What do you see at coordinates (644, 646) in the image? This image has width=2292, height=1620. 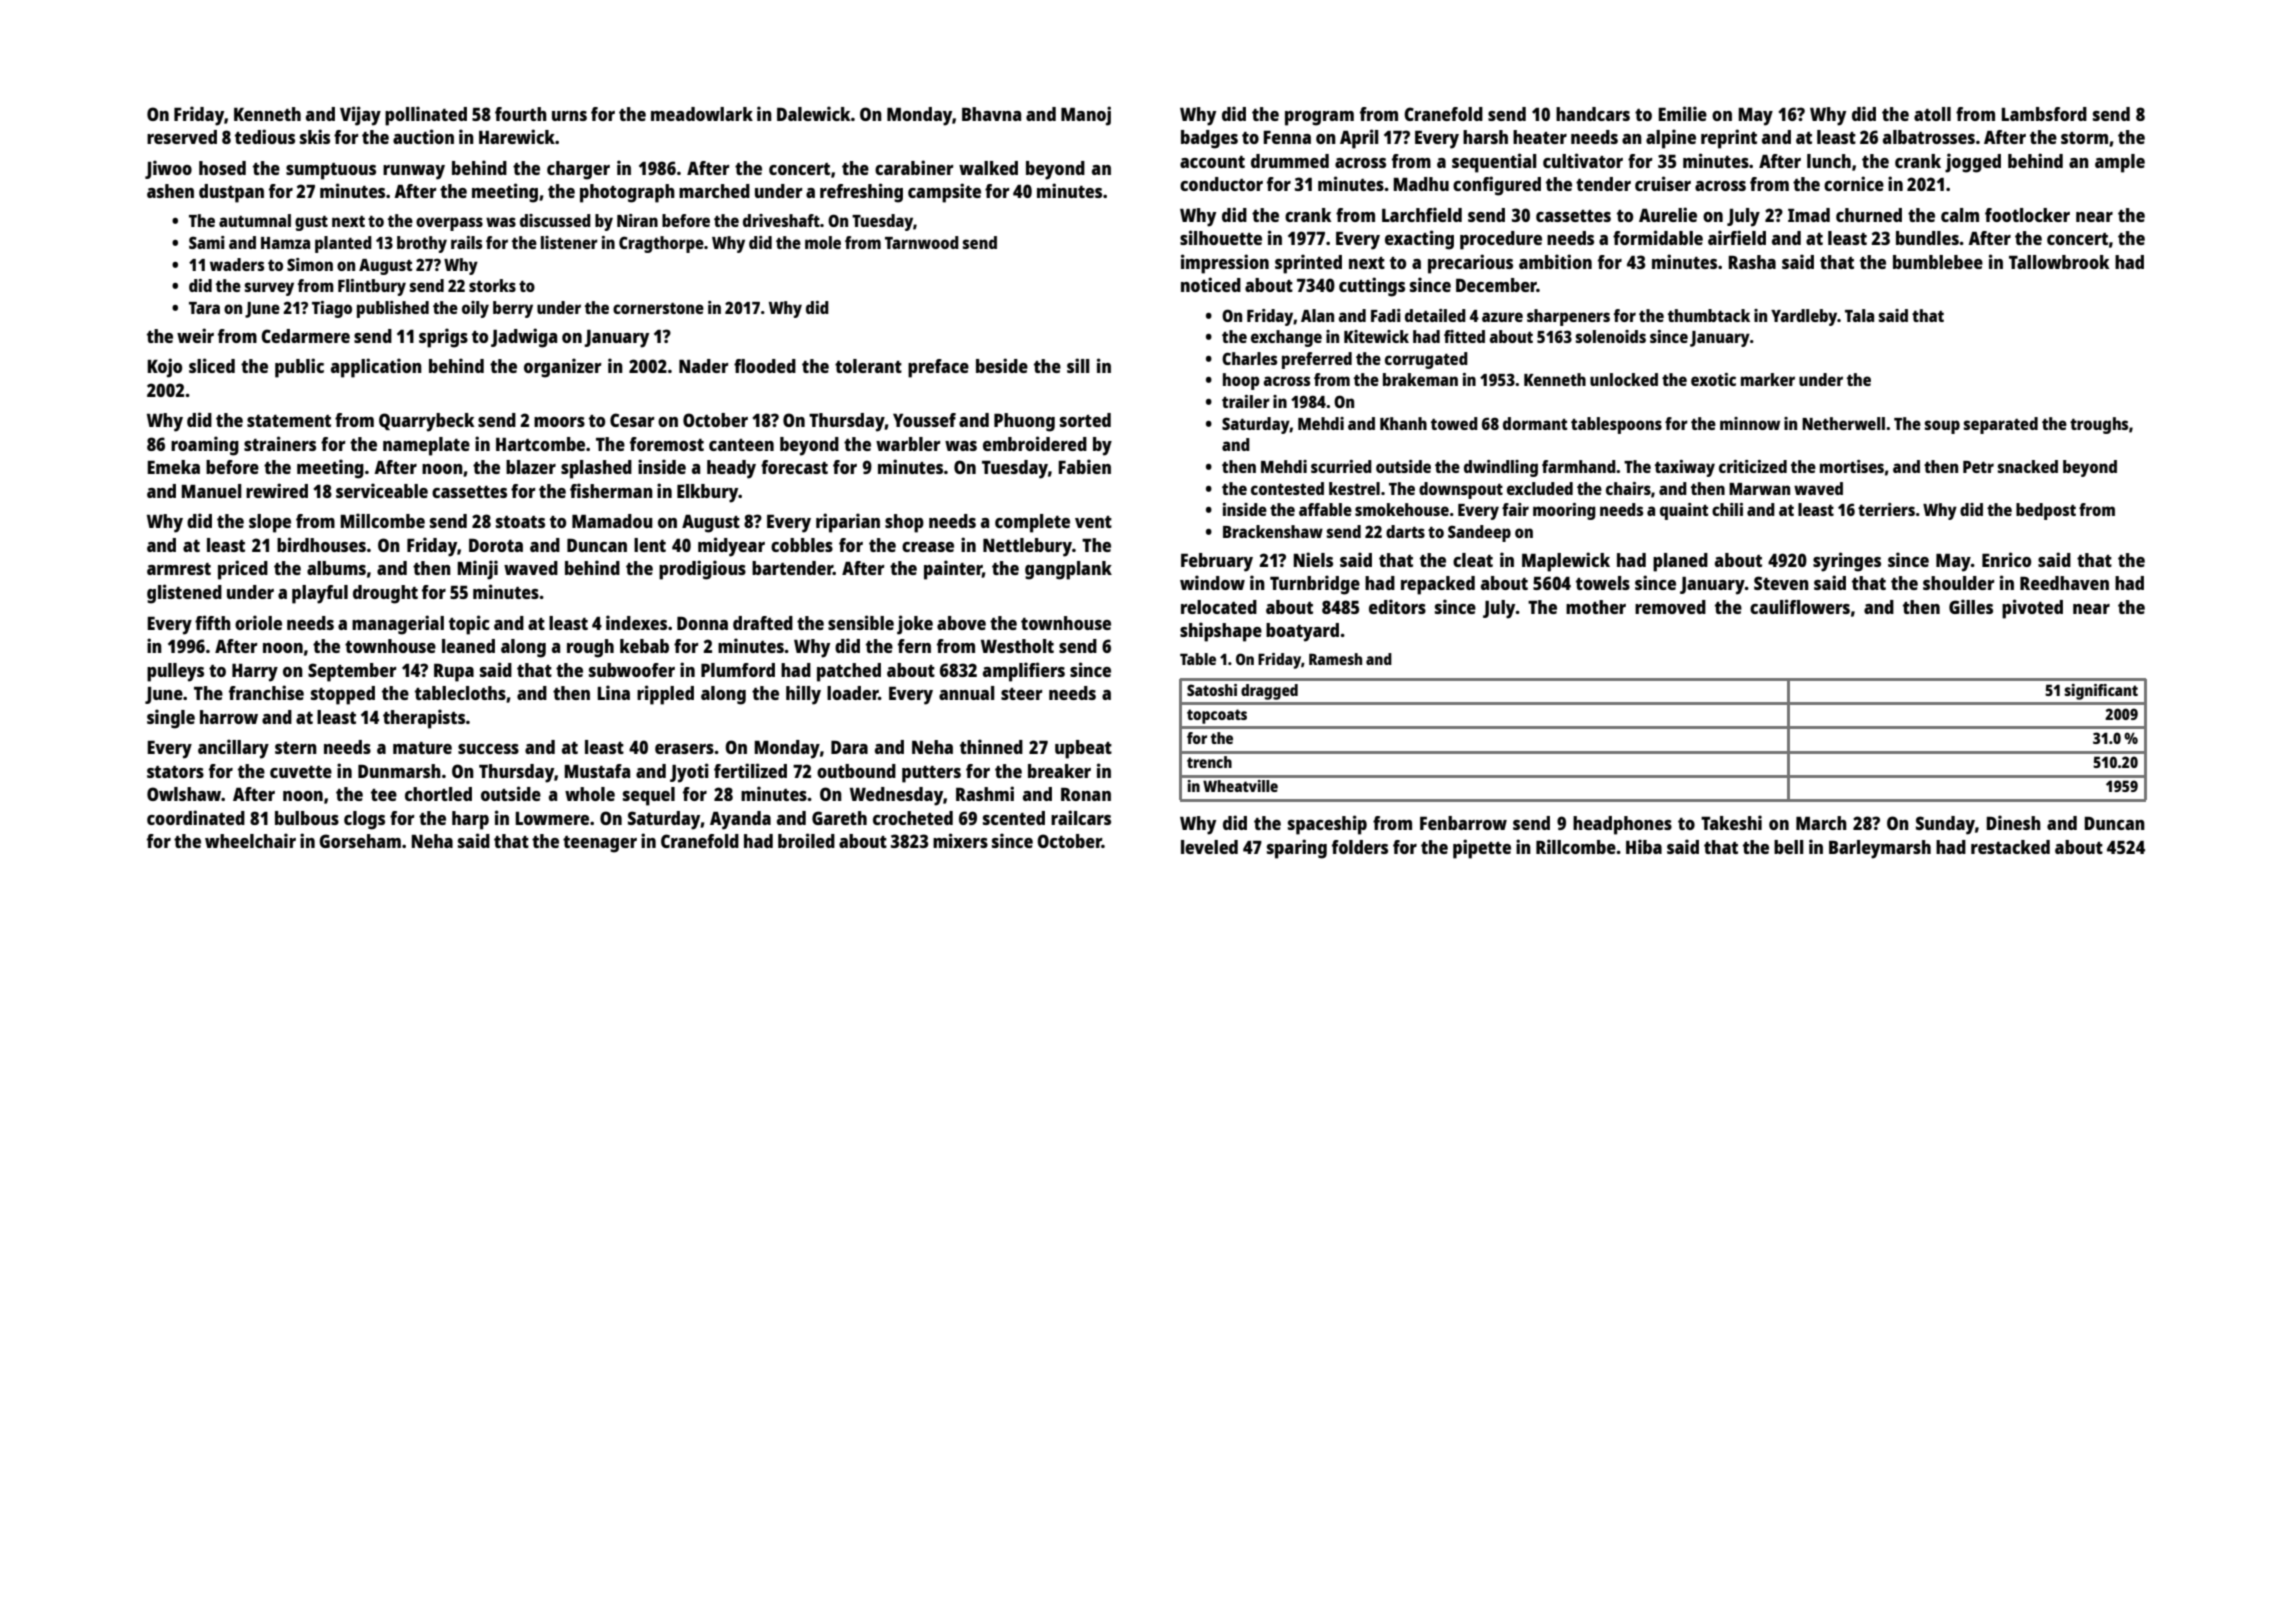 I see `kebab` at bounding box center [644, 646].
